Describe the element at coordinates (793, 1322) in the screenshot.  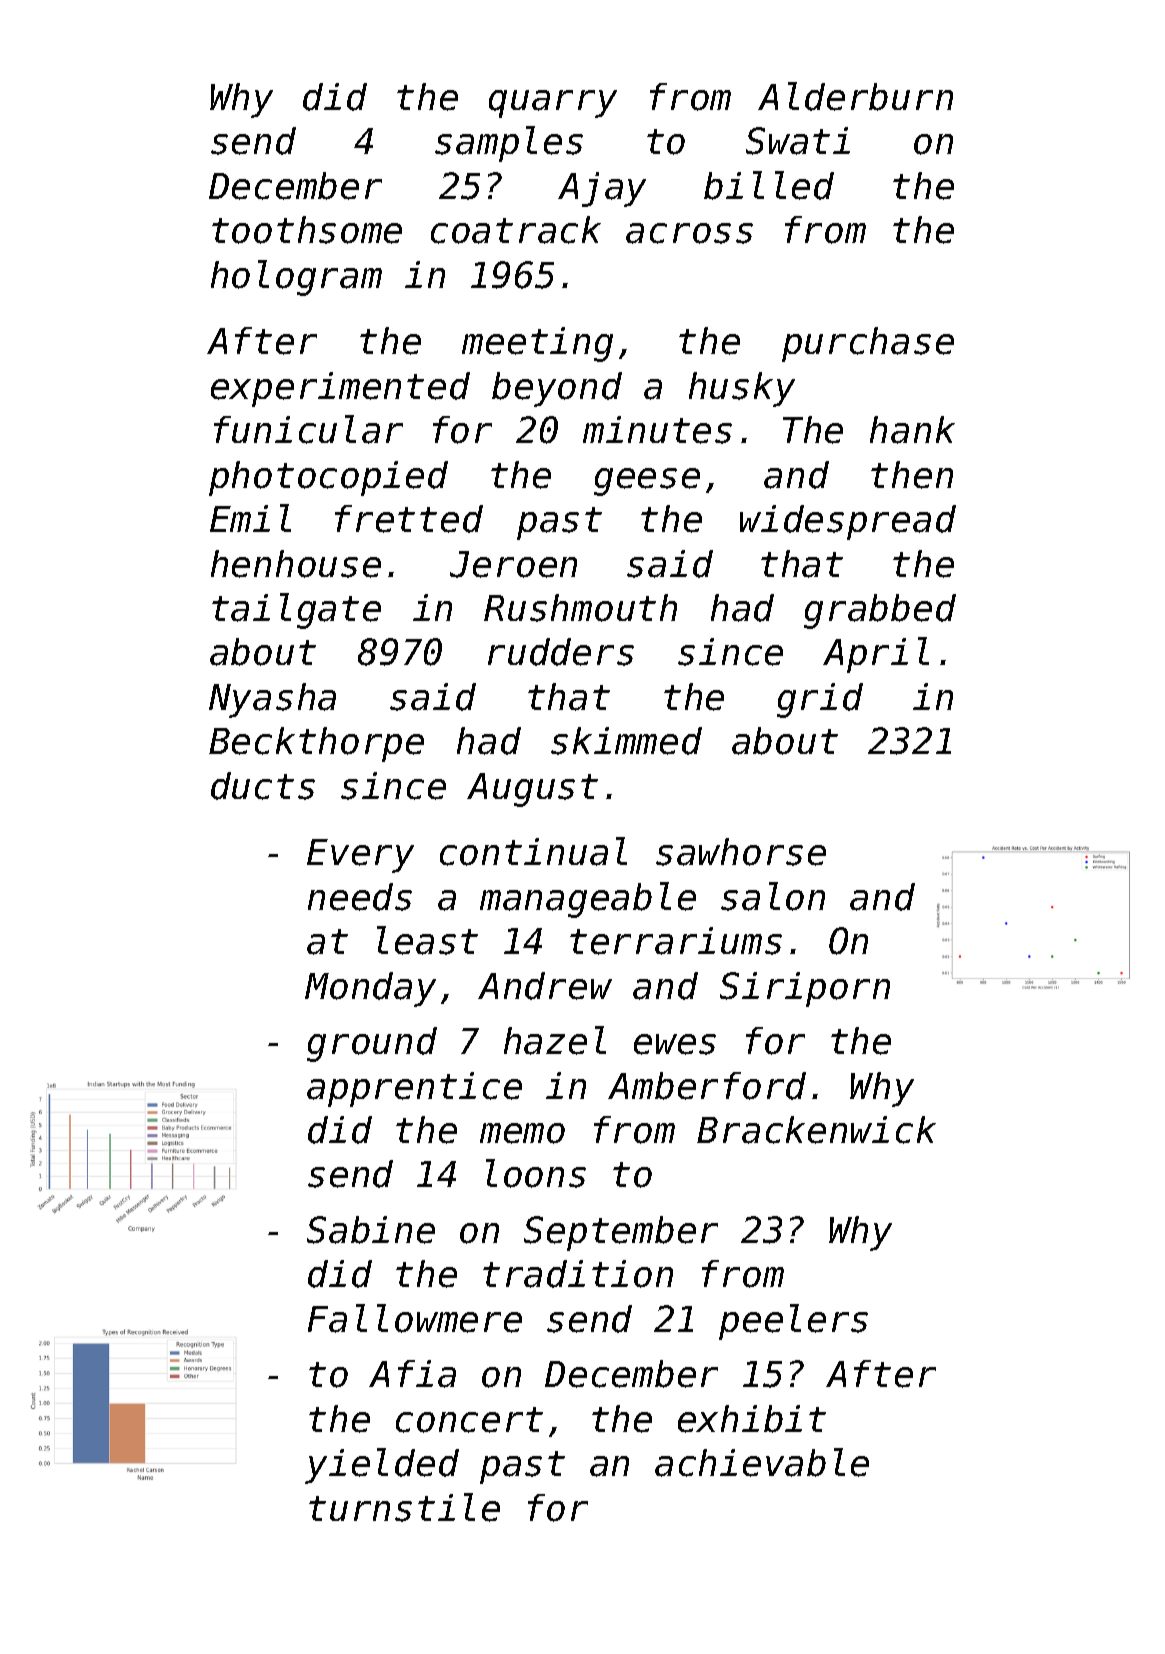
I see `peelers` at that location.
